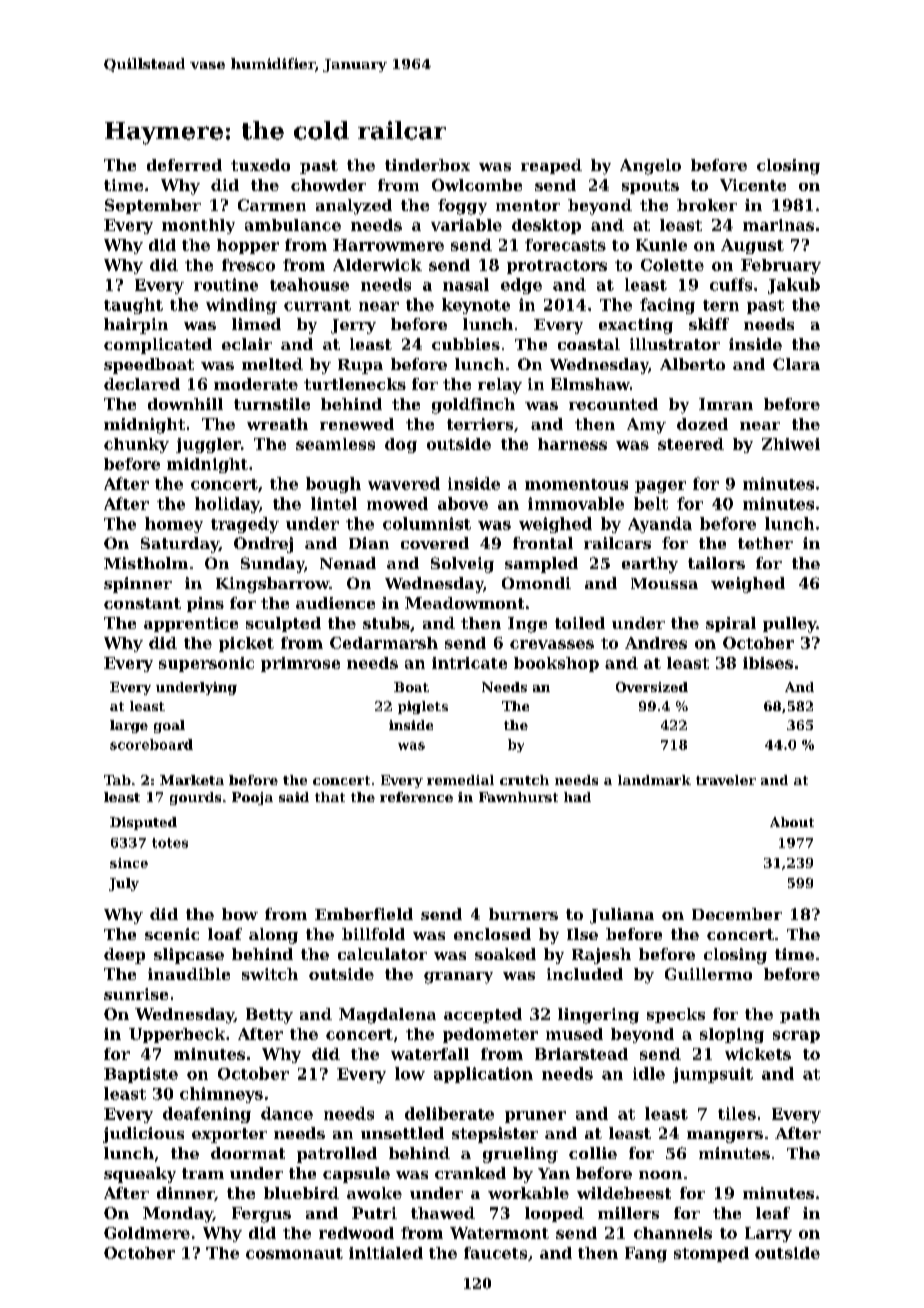  What do you see at coordinates (386, 623) in the screenshot?
I see `stubs` at bounding box center [386, 623].
